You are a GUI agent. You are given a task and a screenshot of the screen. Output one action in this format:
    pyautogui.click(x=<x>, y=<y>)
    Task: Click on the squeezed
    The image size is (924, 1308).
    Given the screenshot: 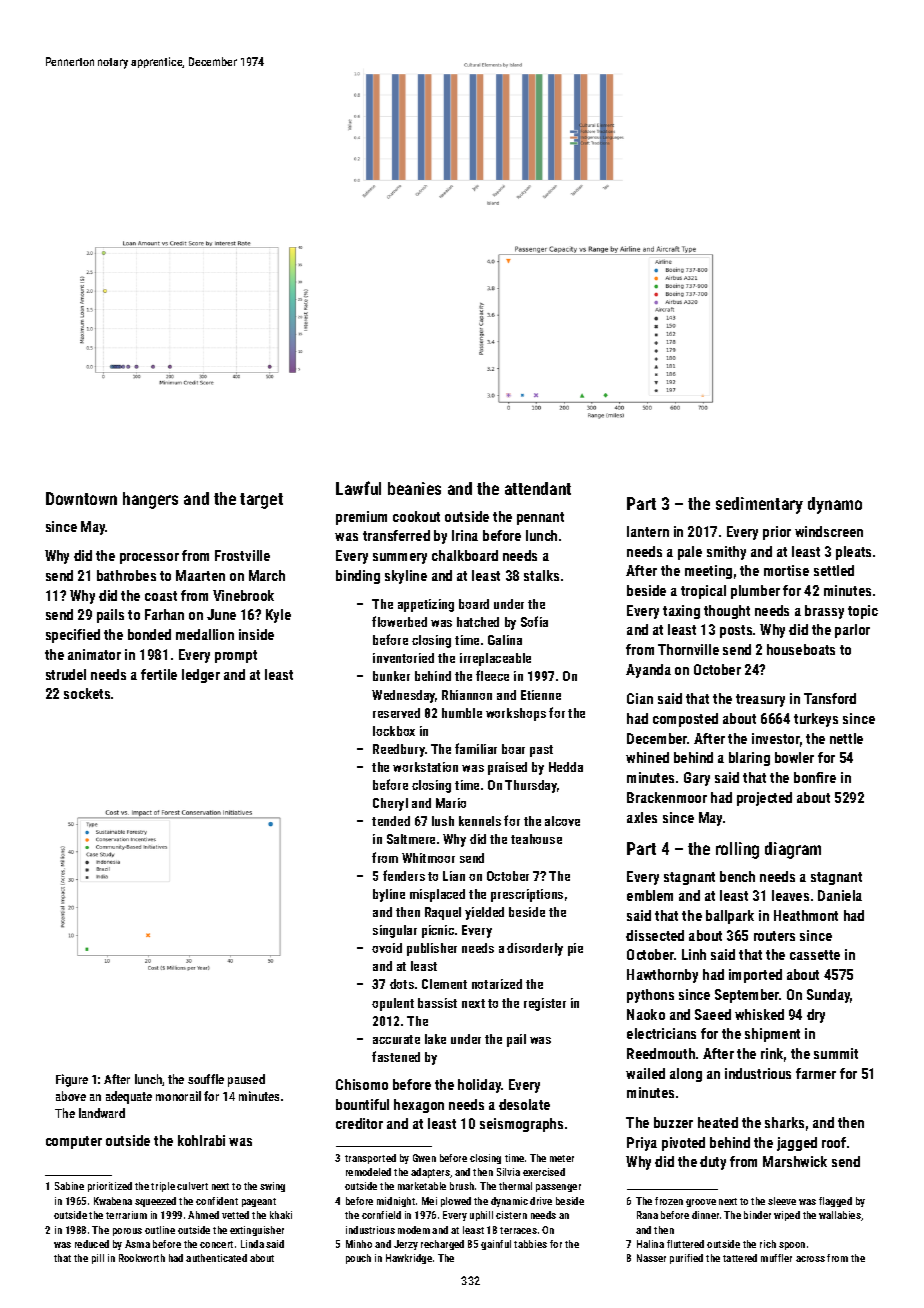 What is the action you would take?
    pyautogui.click(x=155, y=1202)
